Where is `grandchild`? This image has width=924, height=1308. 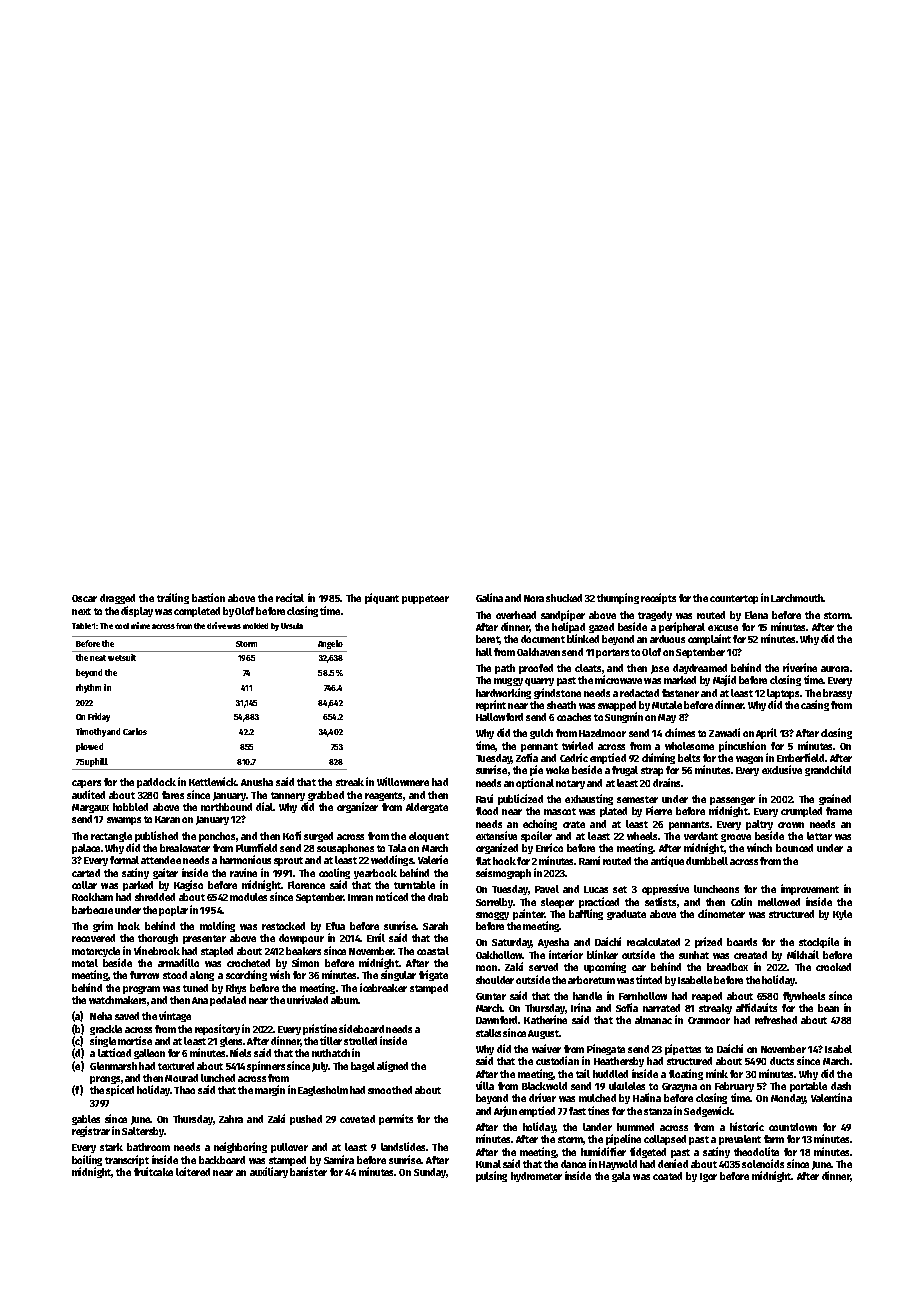
grandchild is located at coordinates (828, 770).
